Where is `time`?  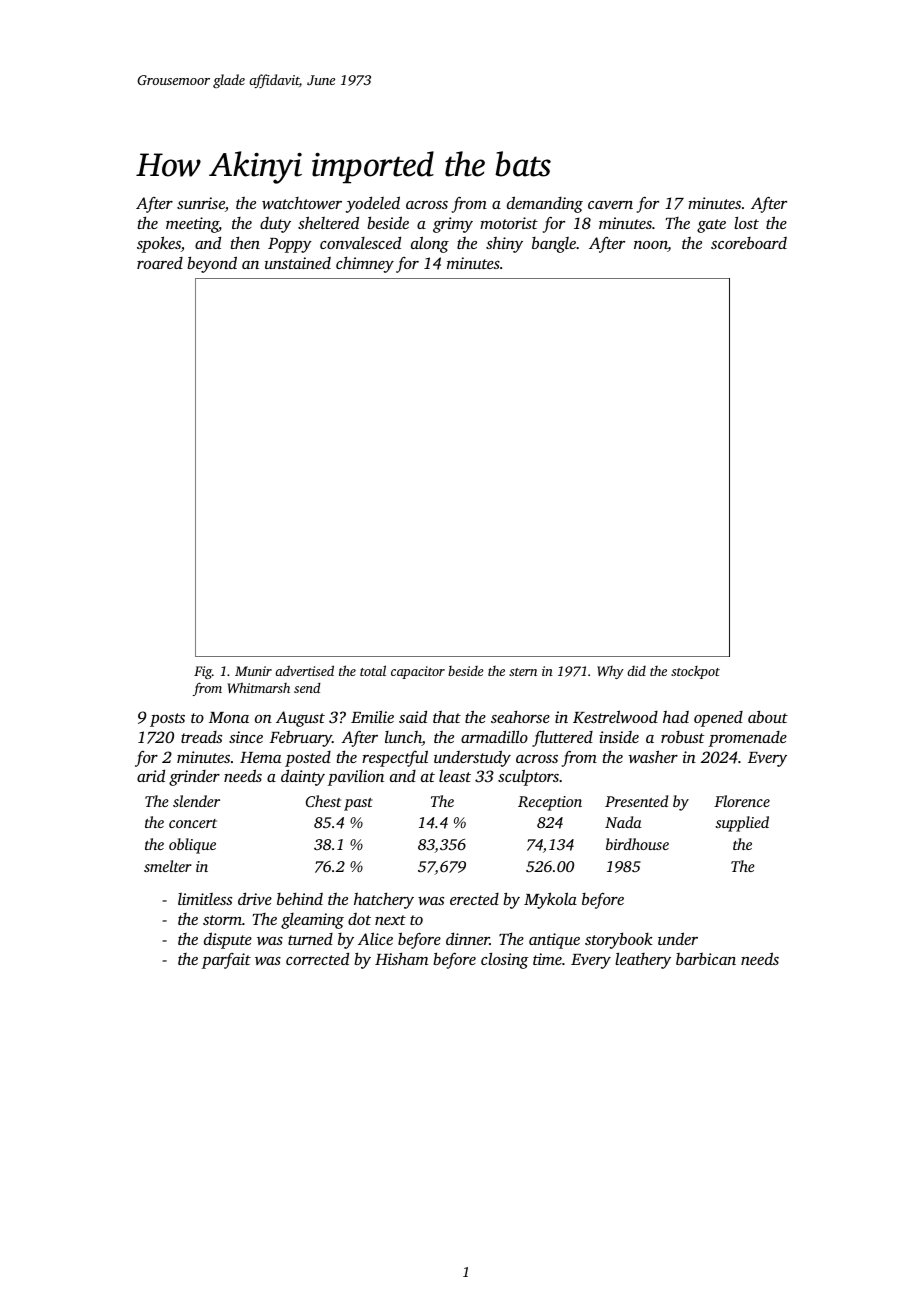 time is located at coordinates (547, 959).
